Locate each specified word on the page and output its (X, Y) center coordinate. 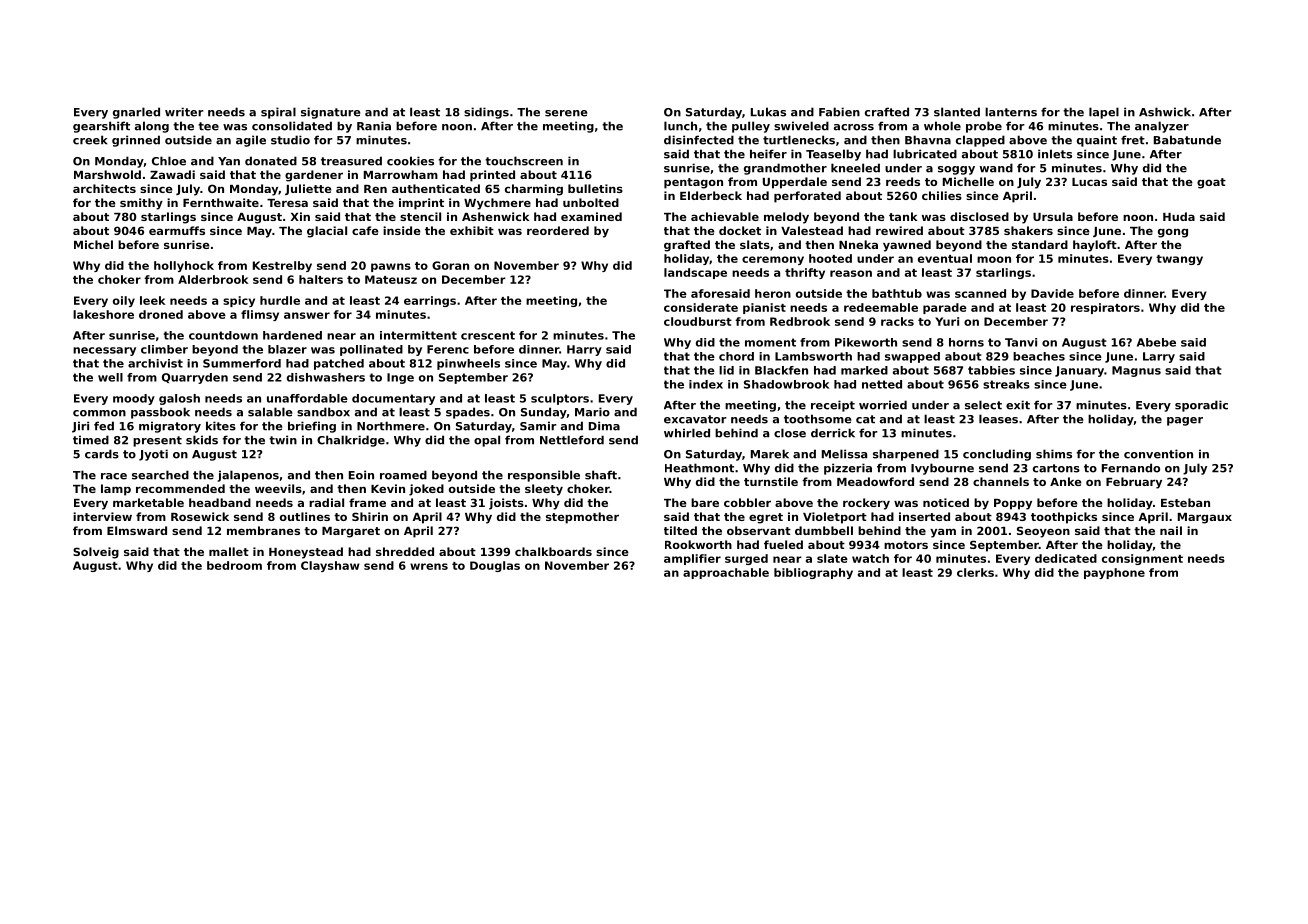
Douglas (495, 566)
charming (534, 190)
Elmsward (137, 530)
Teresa (287, 203)
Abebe (1156, 342)
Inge (400, 378)
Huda (1179, 216)
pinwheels (468, 364)
